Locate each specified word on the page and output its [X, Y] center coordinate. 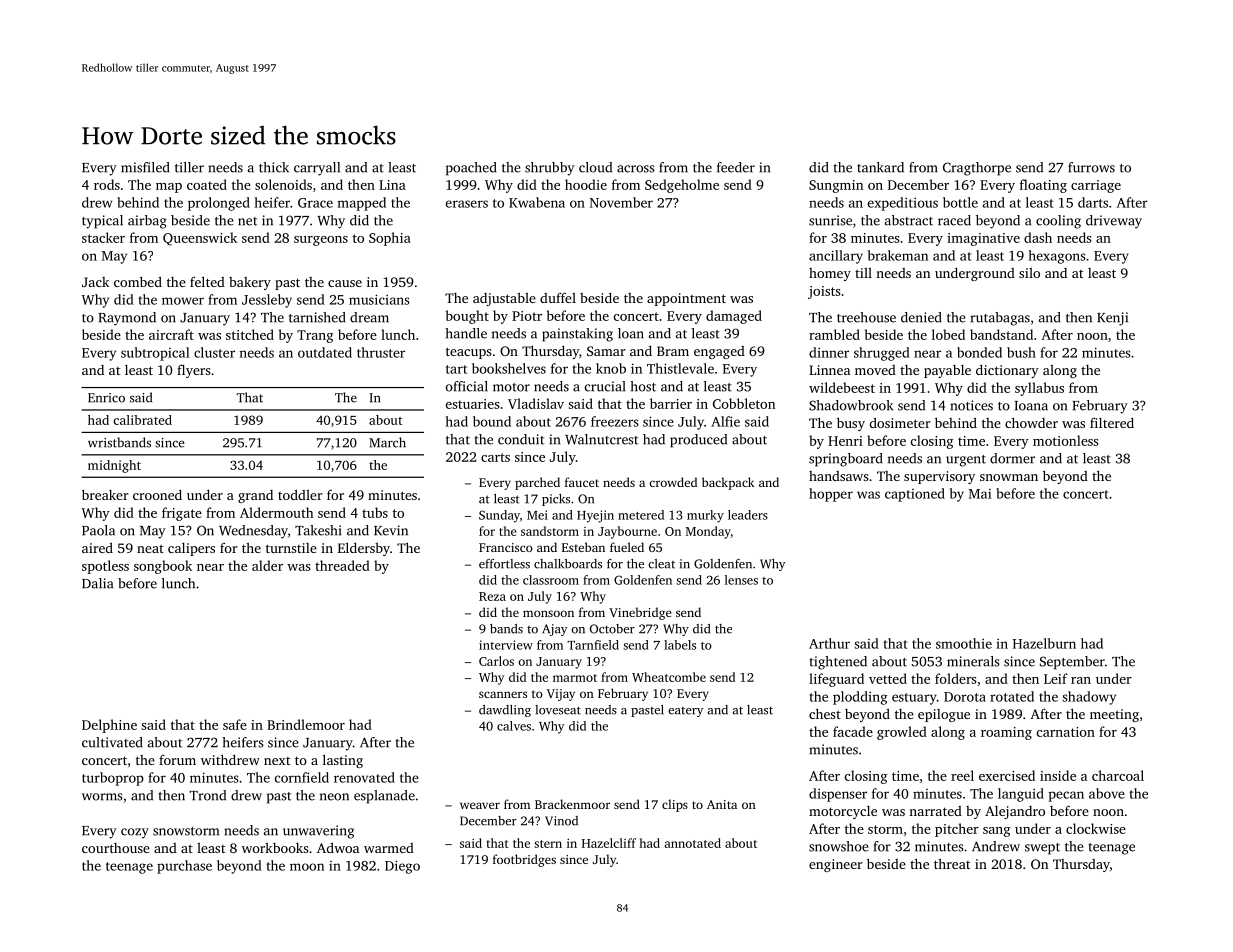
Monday [708, 532]
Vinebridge [640, 613]
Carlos [496, 661]
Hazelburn [1044, 643]
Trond [207, 795]
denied [921, 317]
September [1072, 663]
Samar [606, 351]
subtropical [155, 354]
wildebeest [842, 387]
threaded [342, 565]
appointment [686, 299]
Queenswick [200, 238]
